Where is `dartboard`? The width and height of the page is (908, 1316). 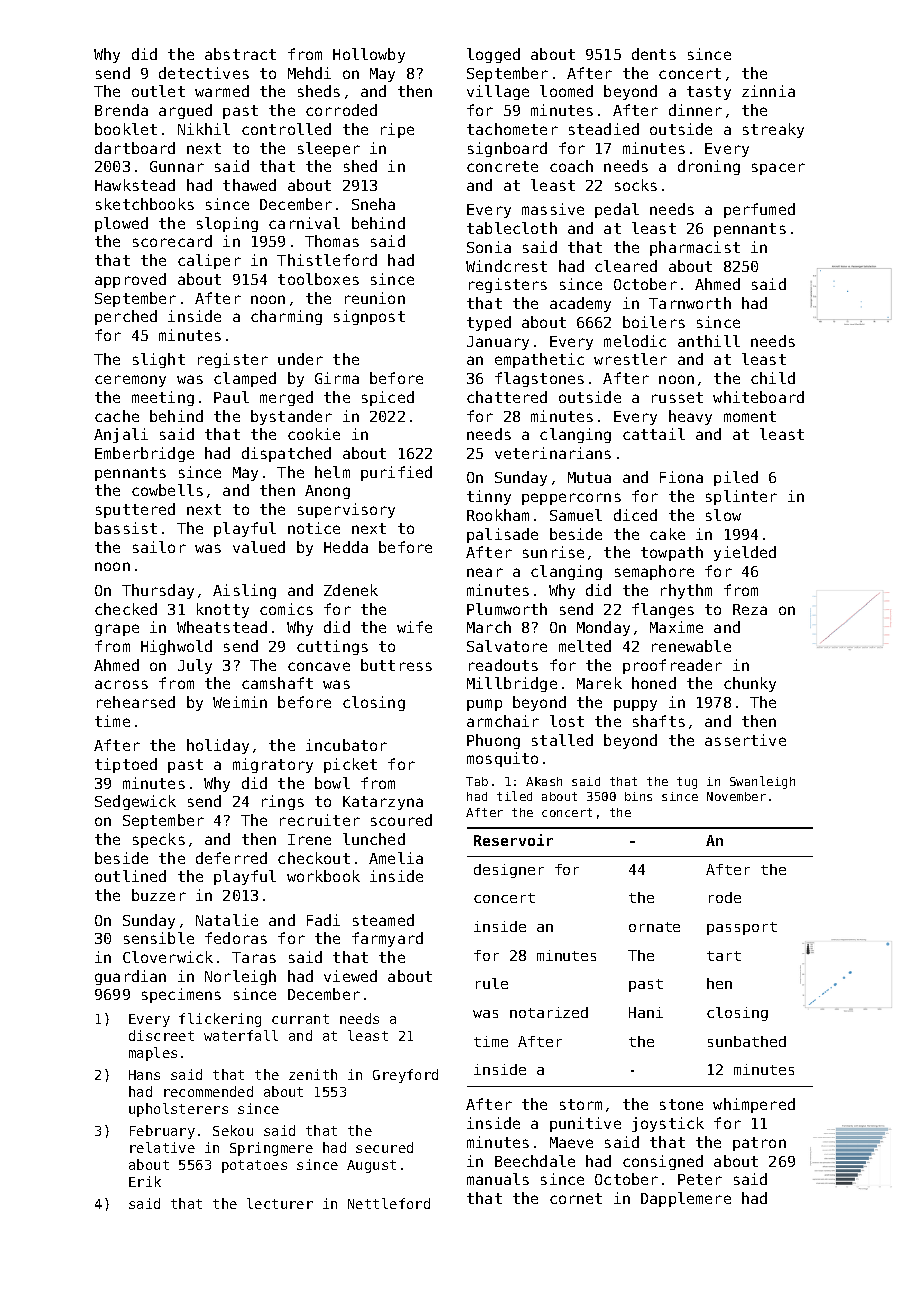 dartboard is located at coordinates (135, 148).
